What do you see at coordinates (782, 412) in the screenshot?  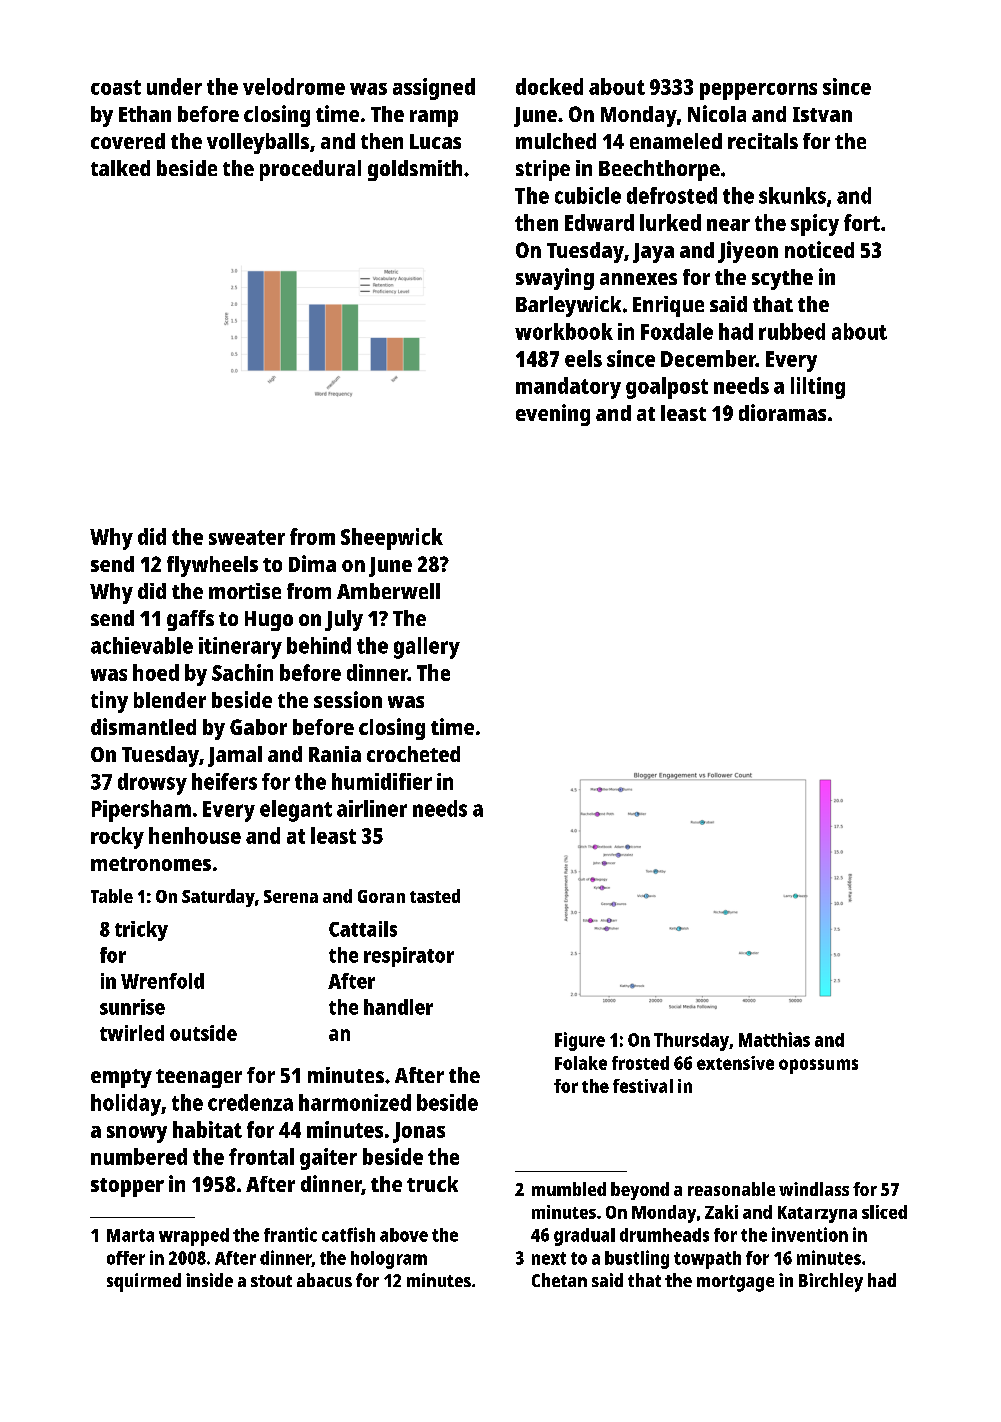 I see `dioramas` at bounding box center [782, 412].
